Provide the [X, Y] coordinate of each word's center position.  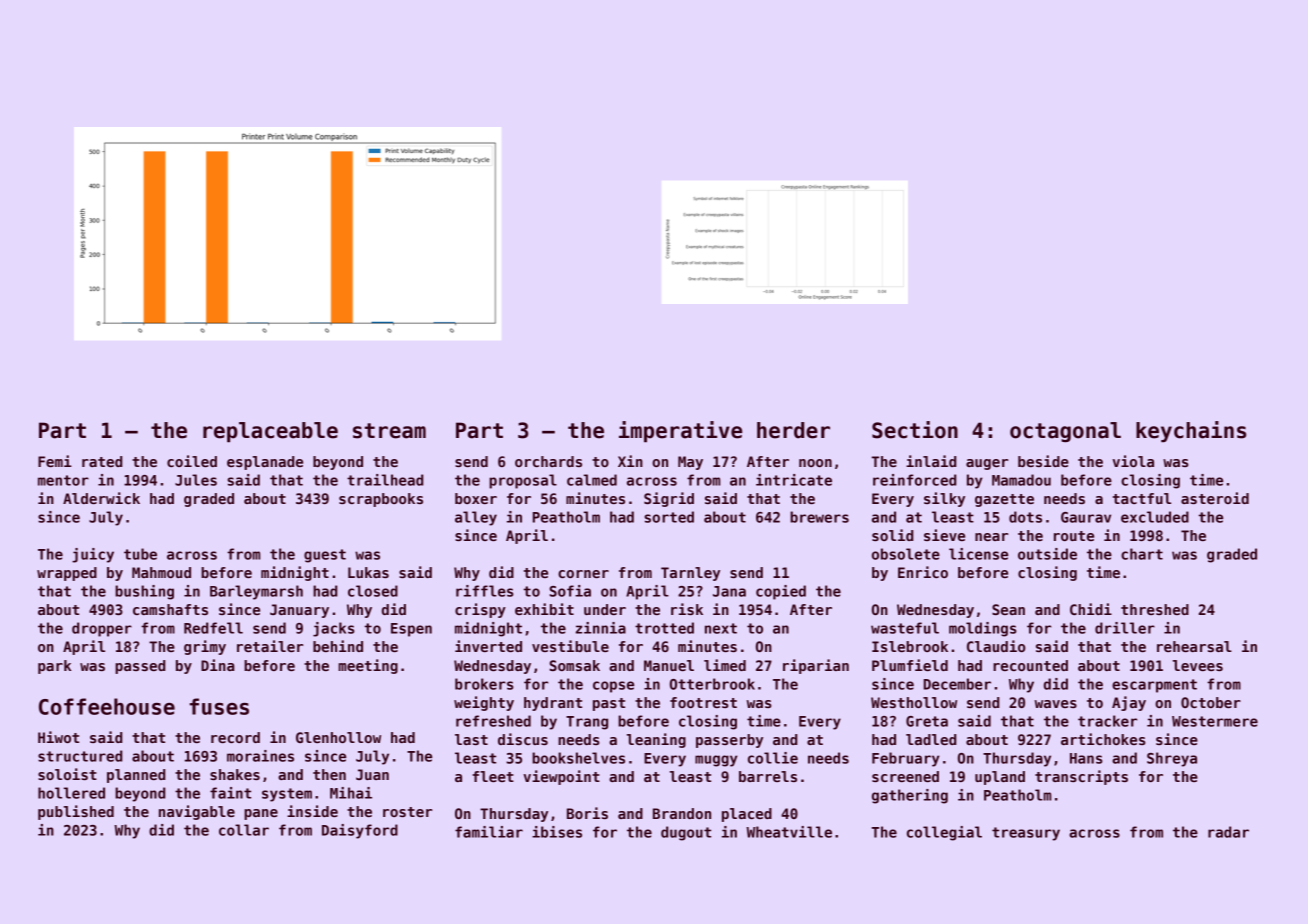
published [76, 812]
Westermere [1215, 721]
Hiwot [58, 737]
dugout [686, 833]
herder [793, 430]
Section [915, 430]
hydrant [553, 704]
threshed [1155, 609]
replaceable [270, 432]
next [721, 628]
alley [476, 518]
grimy [205, 647]
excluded [1155, 517]
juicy [93, 555]
